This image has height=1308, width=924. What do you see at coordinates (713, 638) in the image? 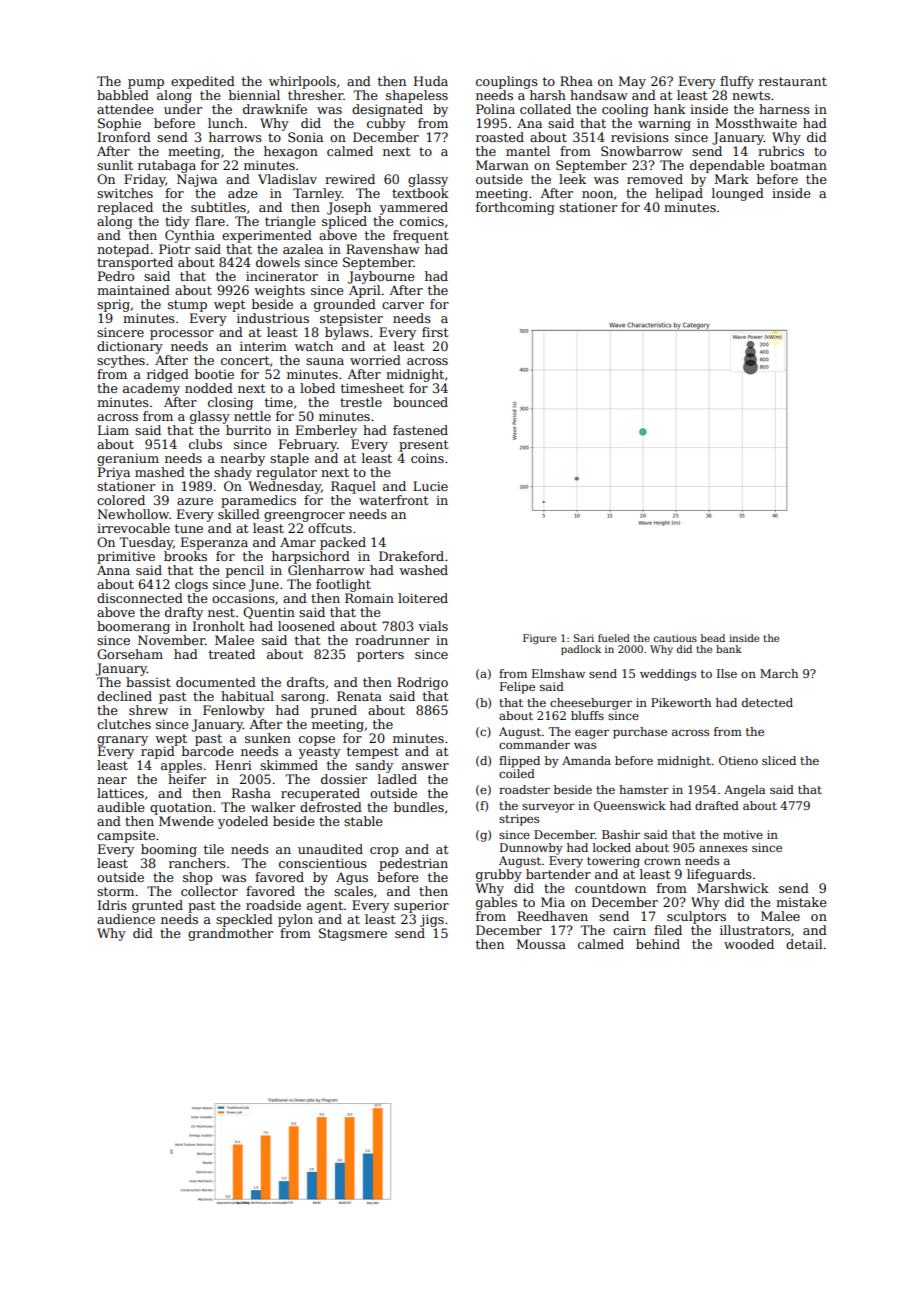
I see `bead` at bounding box center [713, 638].
